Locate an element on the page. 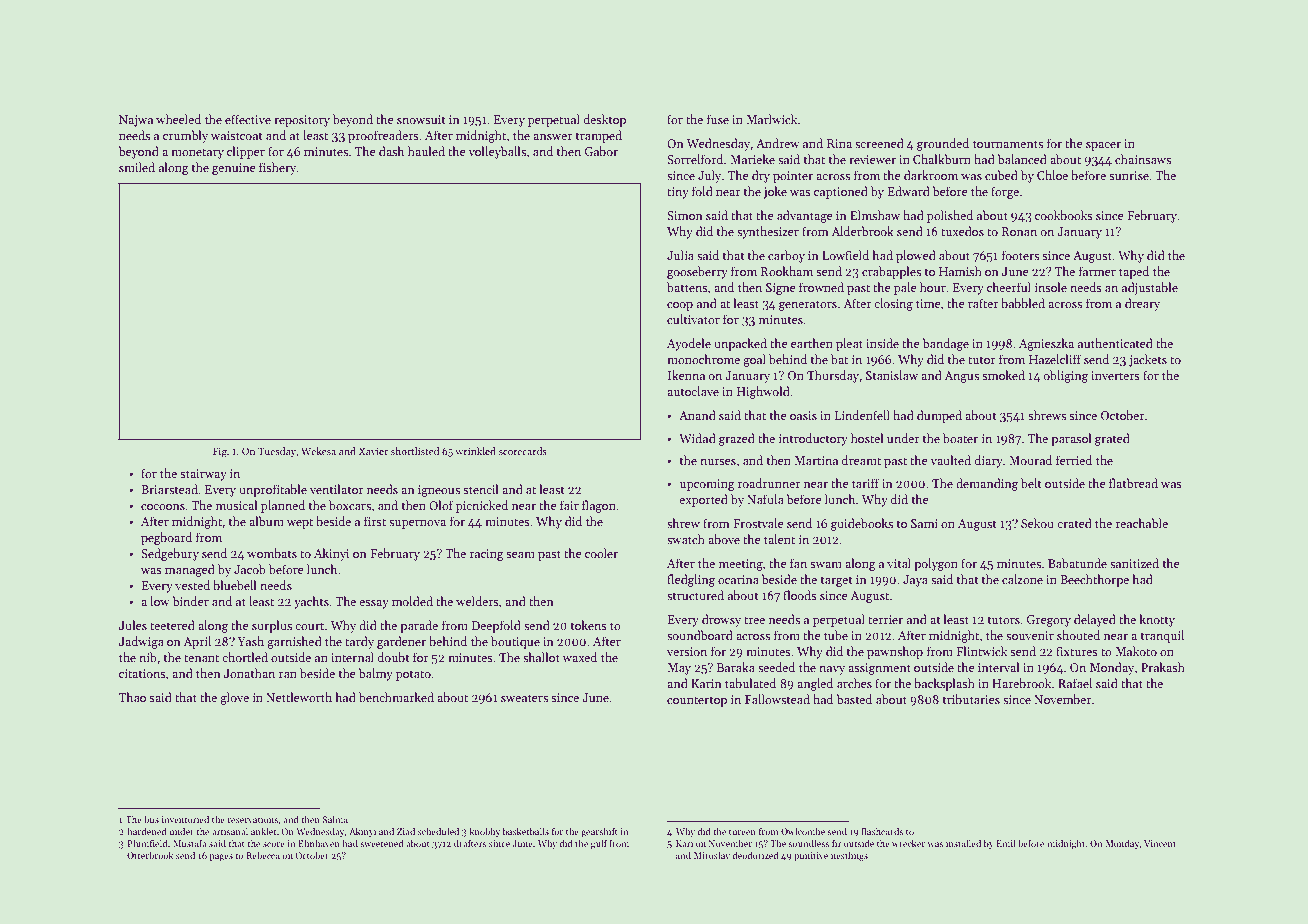  basketballs is located at coordinates (526, 831).
